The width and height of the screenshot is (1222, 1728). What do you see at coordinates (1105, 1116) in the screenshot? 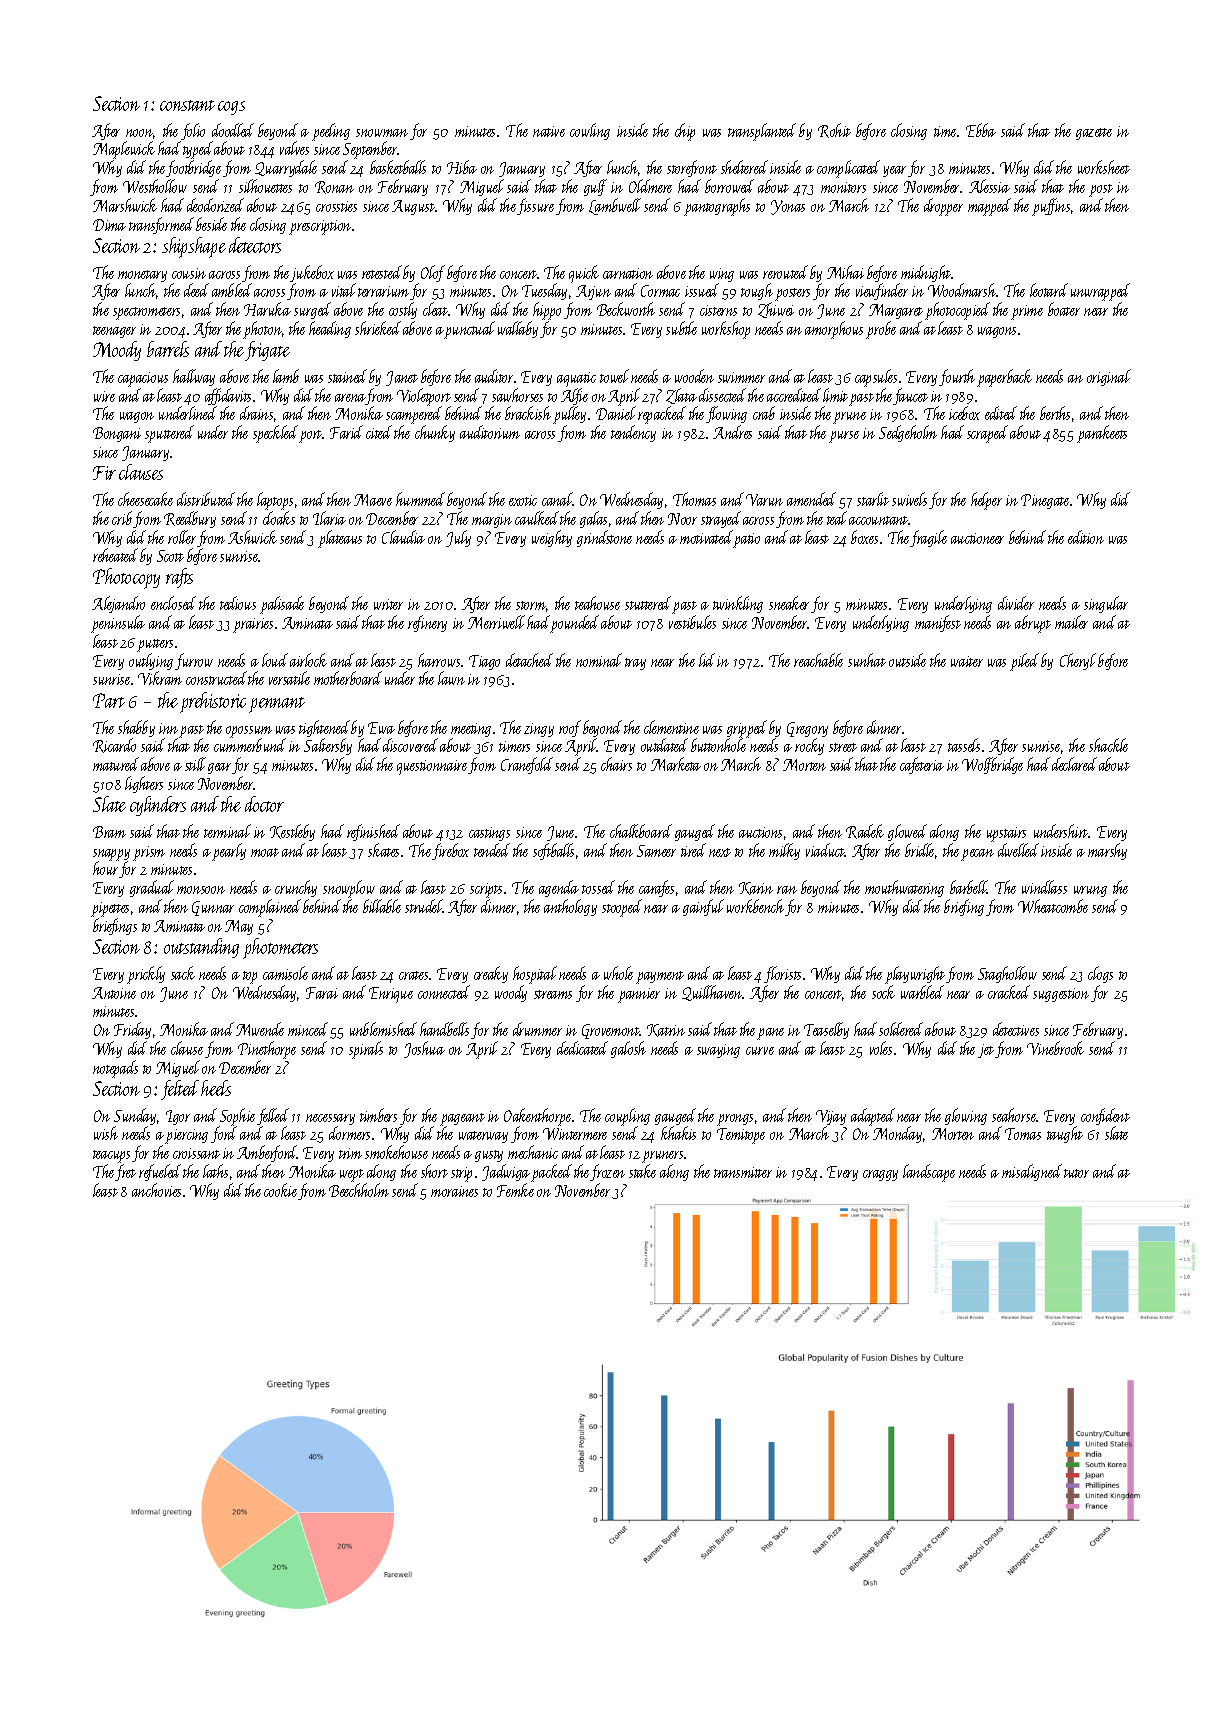
I see `confident` at bounding box center [1105, 1116].
